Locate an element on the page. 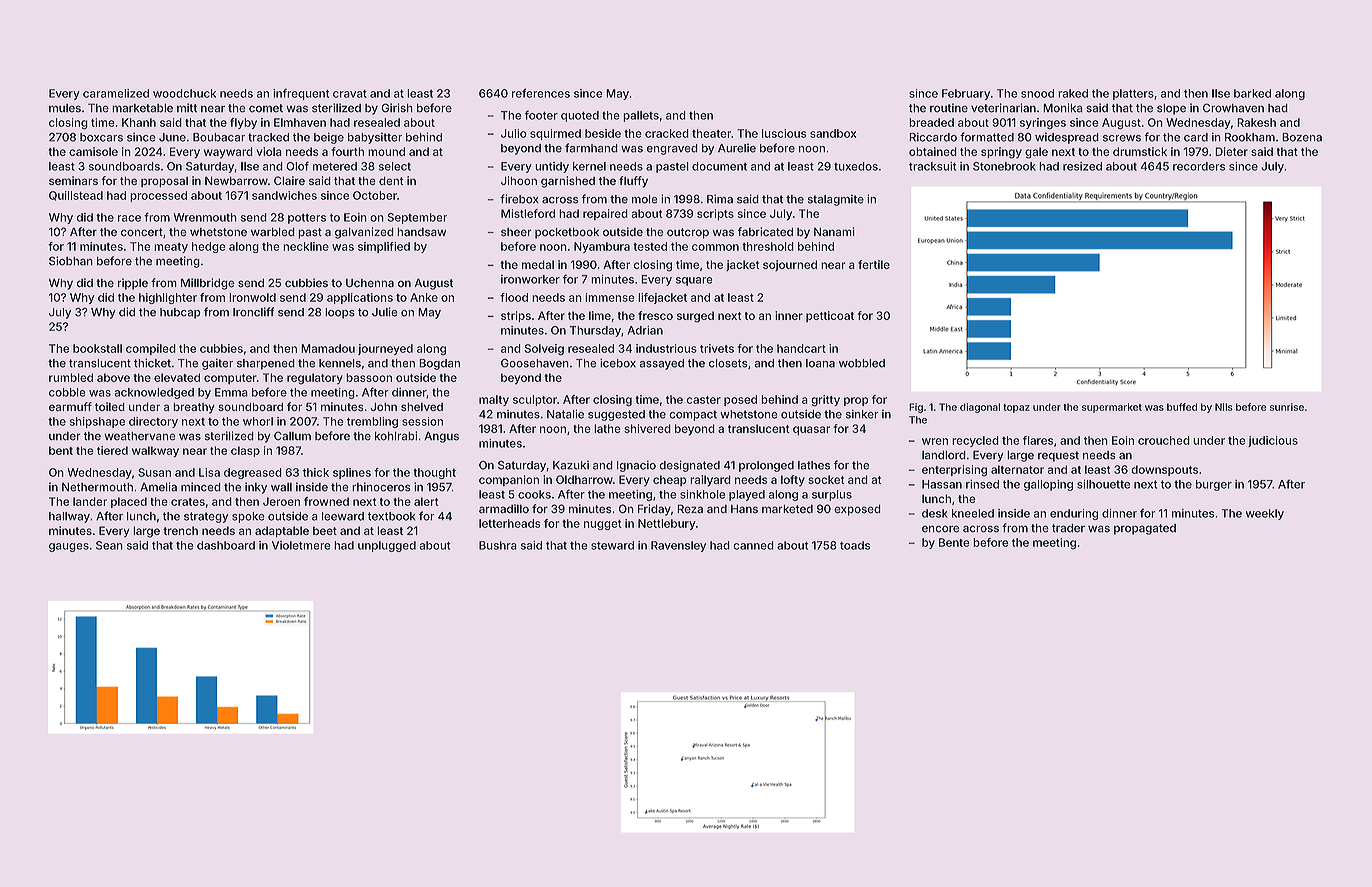  Nanami is located at coordinates (834, 232).
